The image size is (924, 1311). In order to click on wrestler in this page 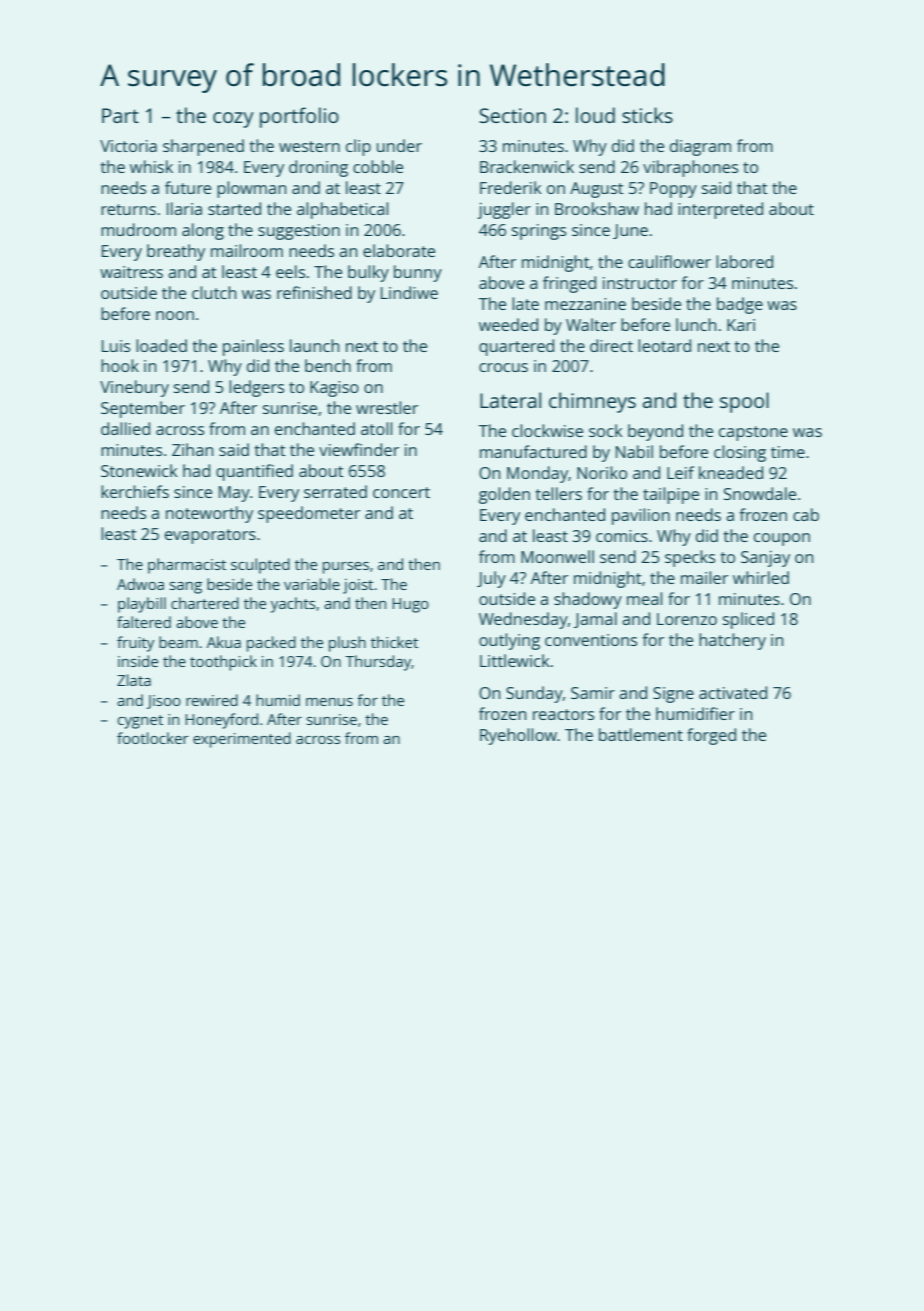, I will do `click(387, 407)`.
